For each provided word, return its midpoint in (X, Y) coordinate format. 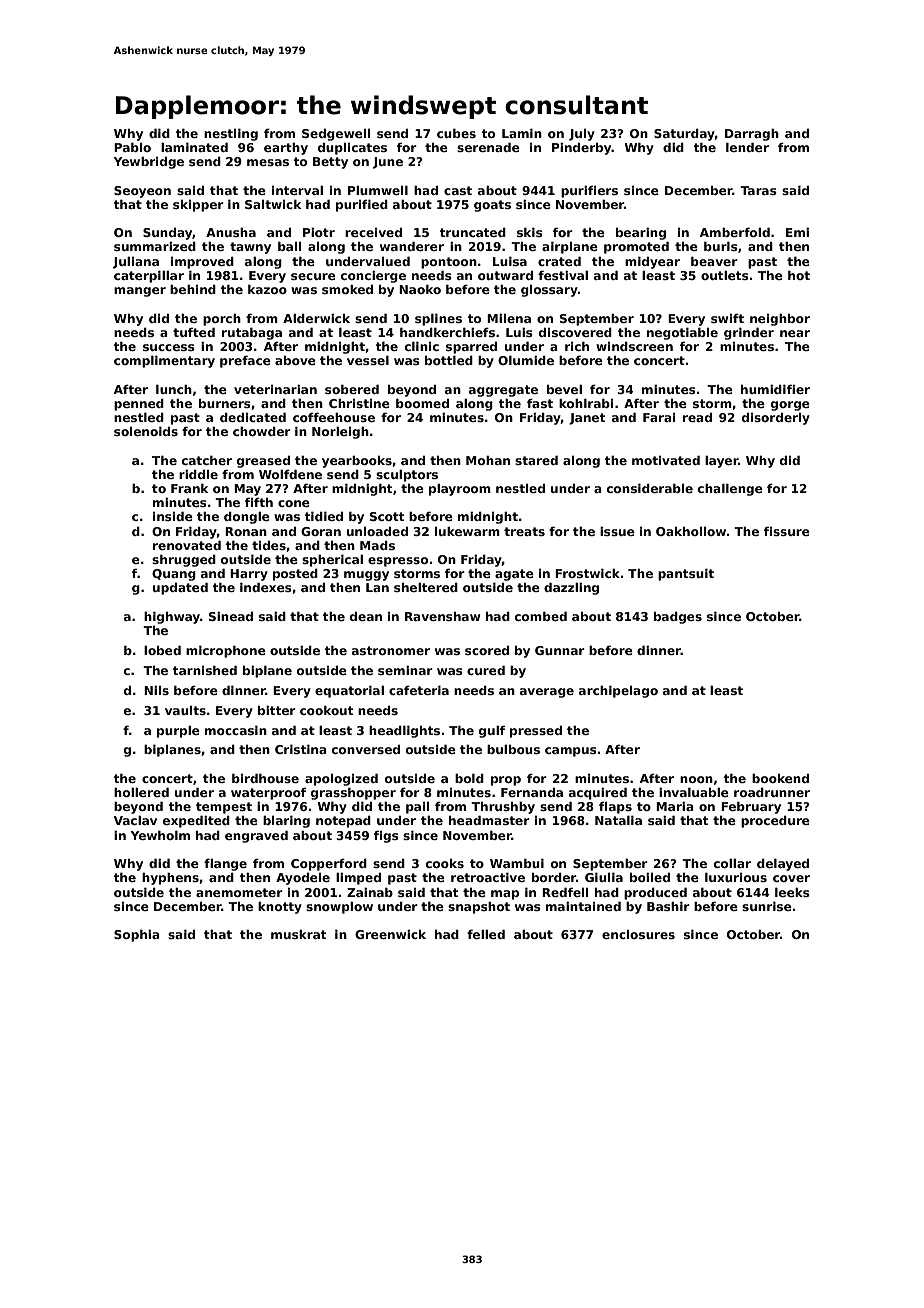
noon (696, 779)
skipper (198, 206)
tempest (224, 808)
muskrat (298, 934)
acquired (598, 794)
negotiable (682, 334)
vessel (368, 360)
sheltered (426, 587)
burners (225, 403)
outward (505, 275)
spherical (332, 561)
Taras (758, 190)
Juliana (136, 263)
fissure (787, 531)
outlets (725, 275)
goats (492, 206)
